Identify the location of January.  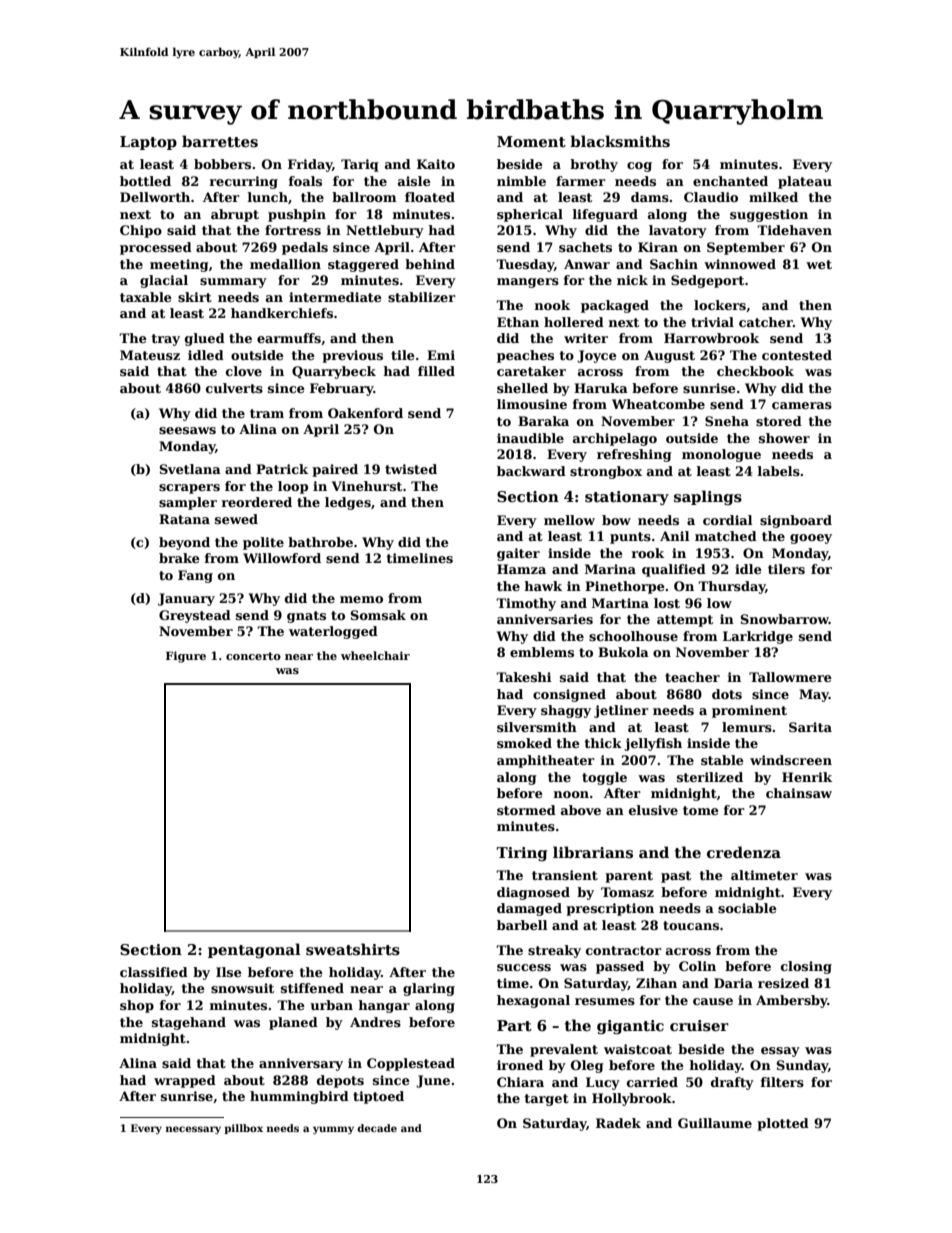
(186, 599).
